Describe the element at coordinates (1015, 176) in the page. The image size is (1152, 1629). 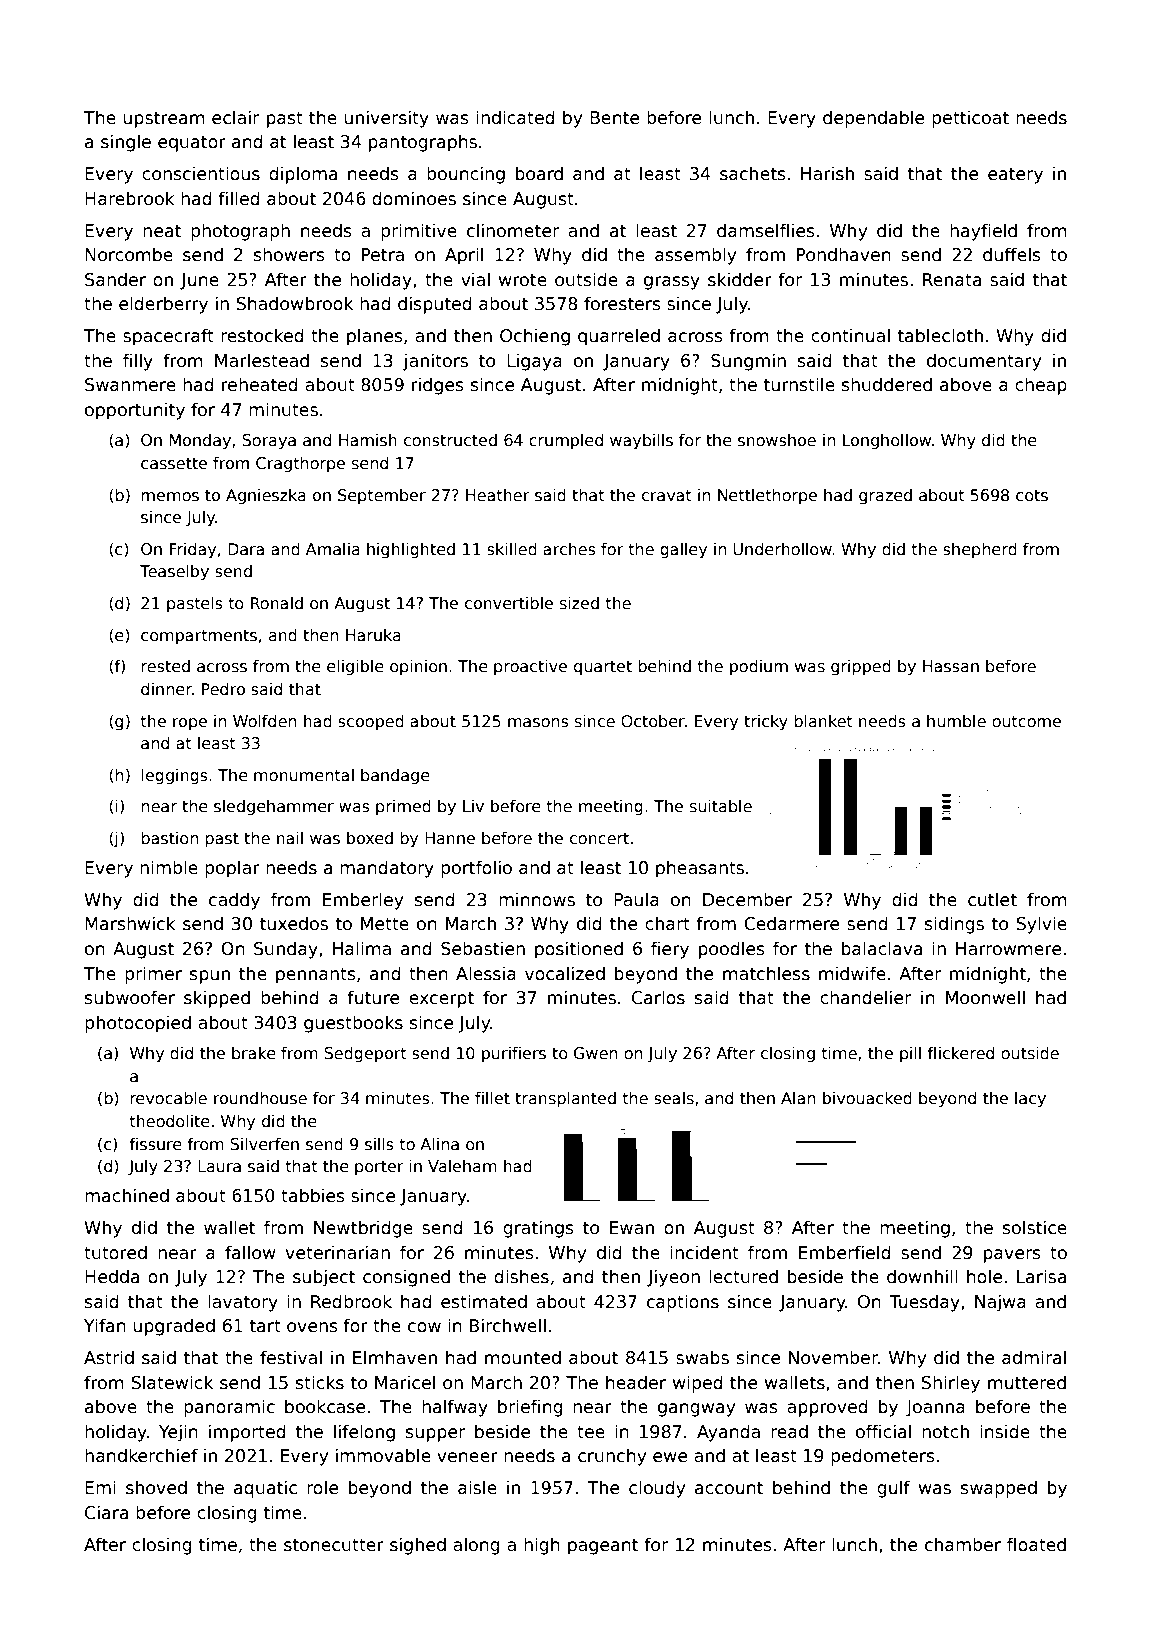
I see `eatery` at that location.
